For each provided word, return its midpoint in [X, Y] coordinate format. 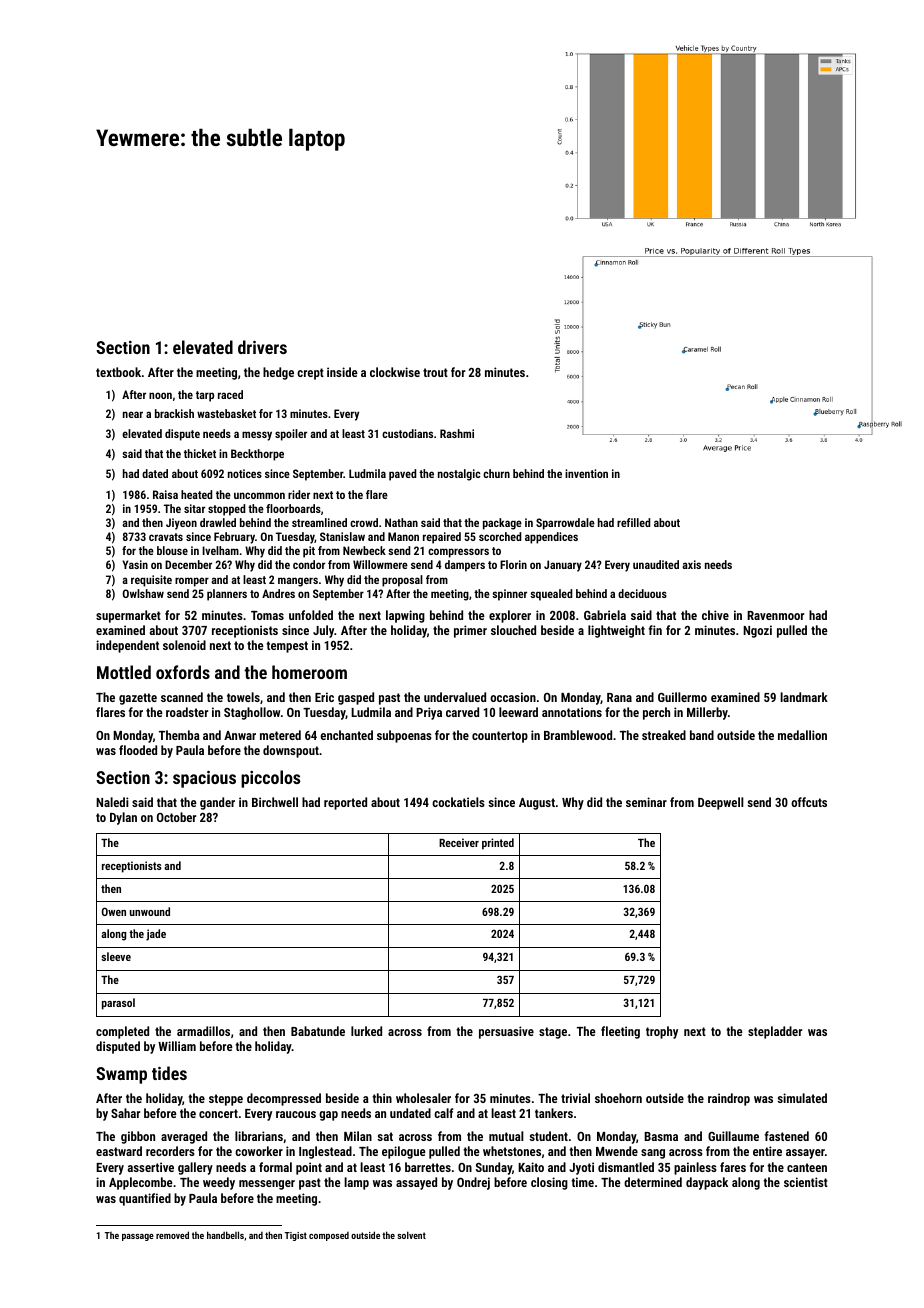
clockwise [395, 372]
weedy [219, 1183]
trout [435, 372]
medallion [802, 735]
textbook [118, 372]
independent [127, 646]
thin [382, 1098]
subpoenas [404, 736]
